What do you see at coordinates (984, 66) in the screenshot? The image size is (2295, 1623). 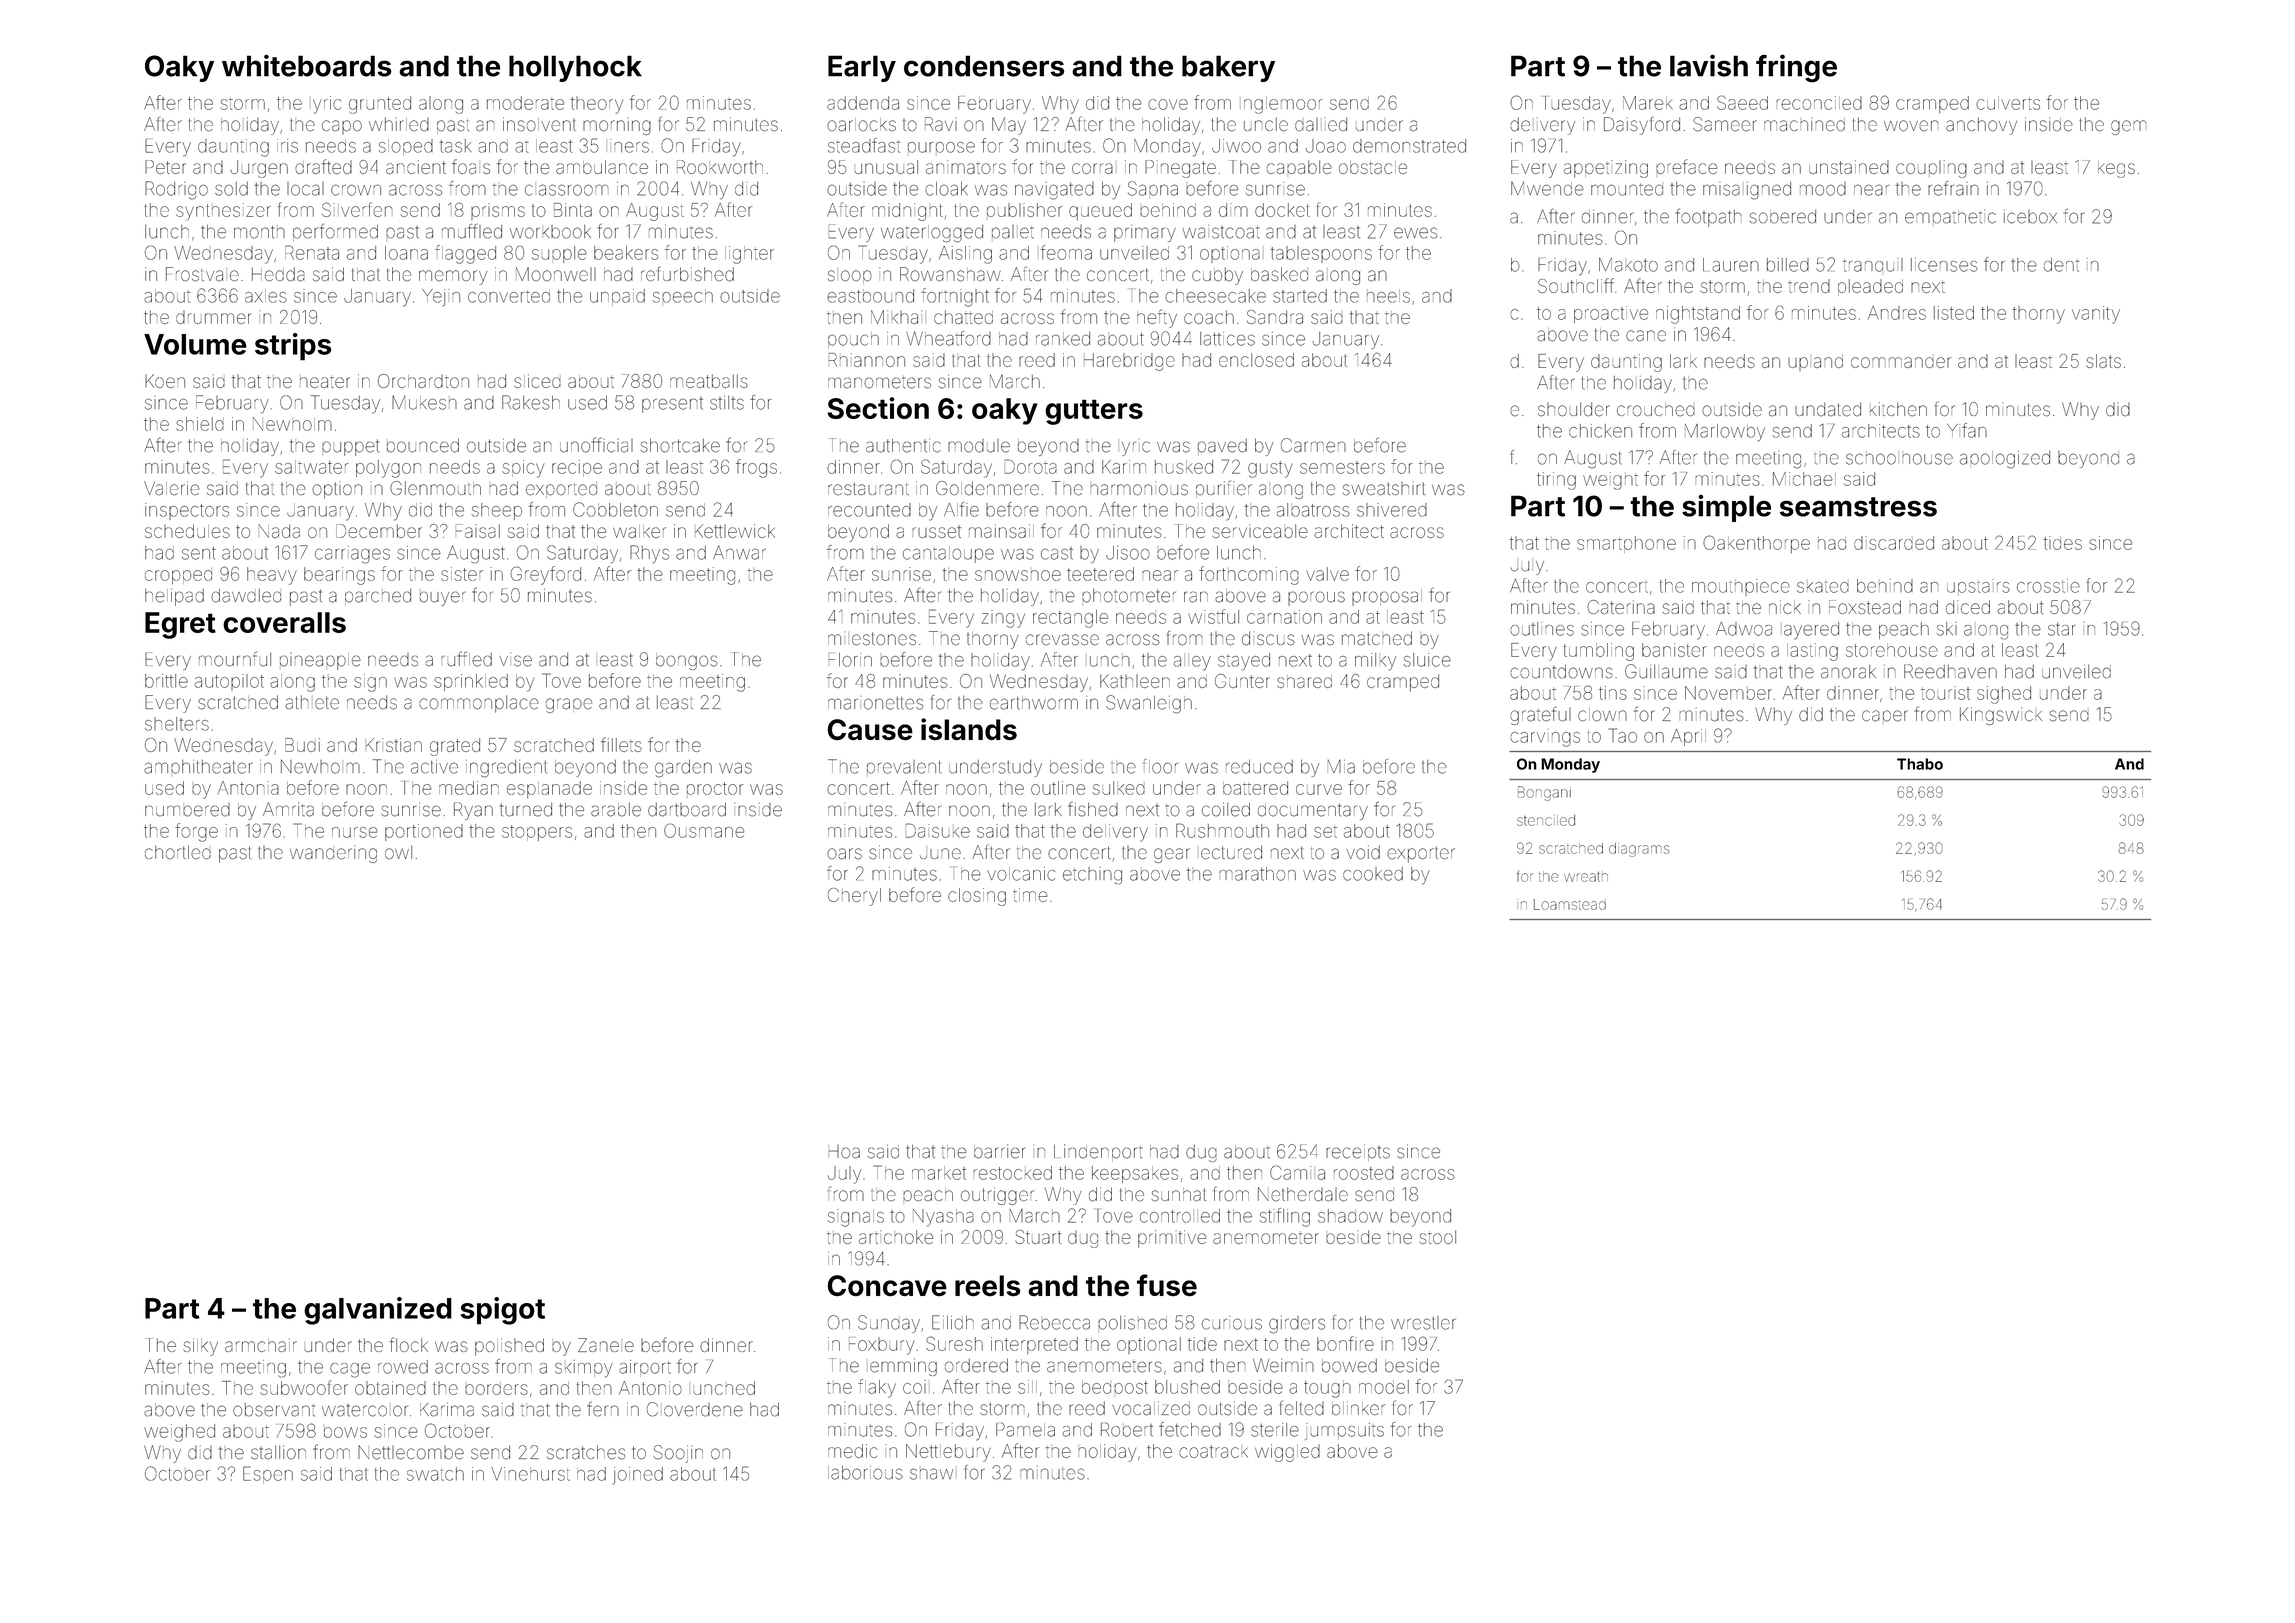 I see `condensers` at bounding box center [984, 66].
